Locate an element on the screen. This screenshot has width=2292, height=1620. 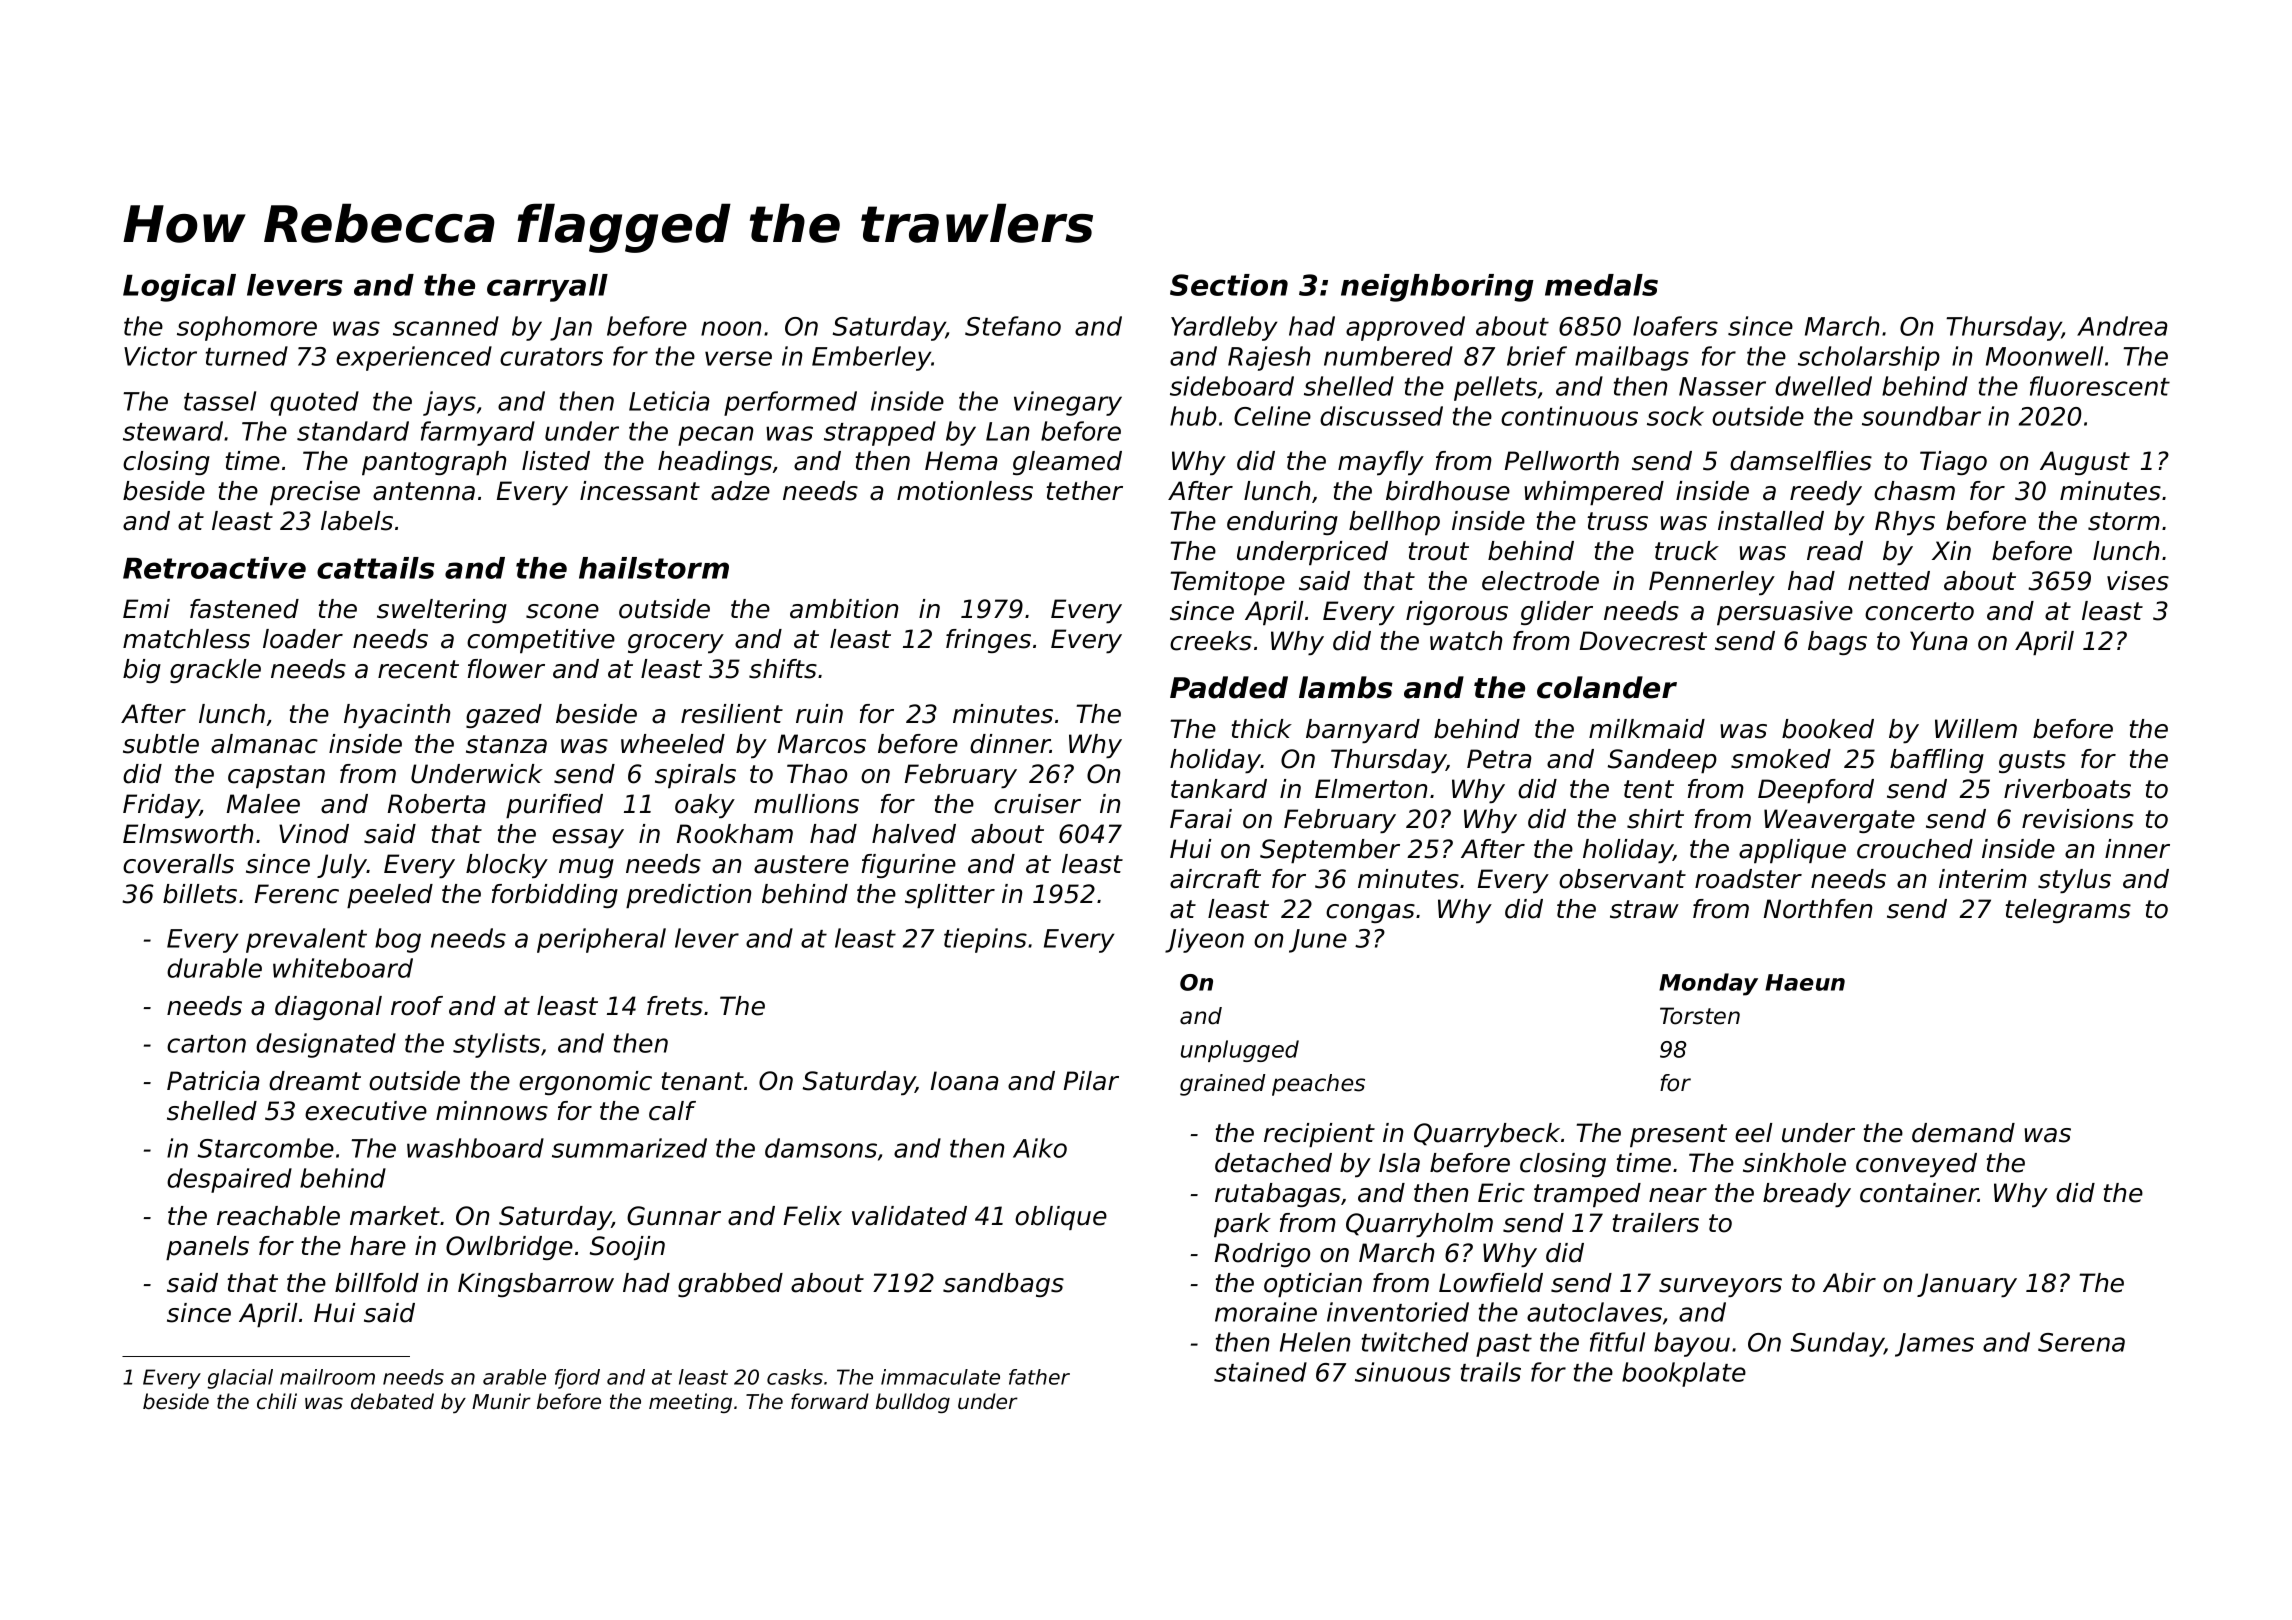
Vinod is located at coordinates (314, 834).
